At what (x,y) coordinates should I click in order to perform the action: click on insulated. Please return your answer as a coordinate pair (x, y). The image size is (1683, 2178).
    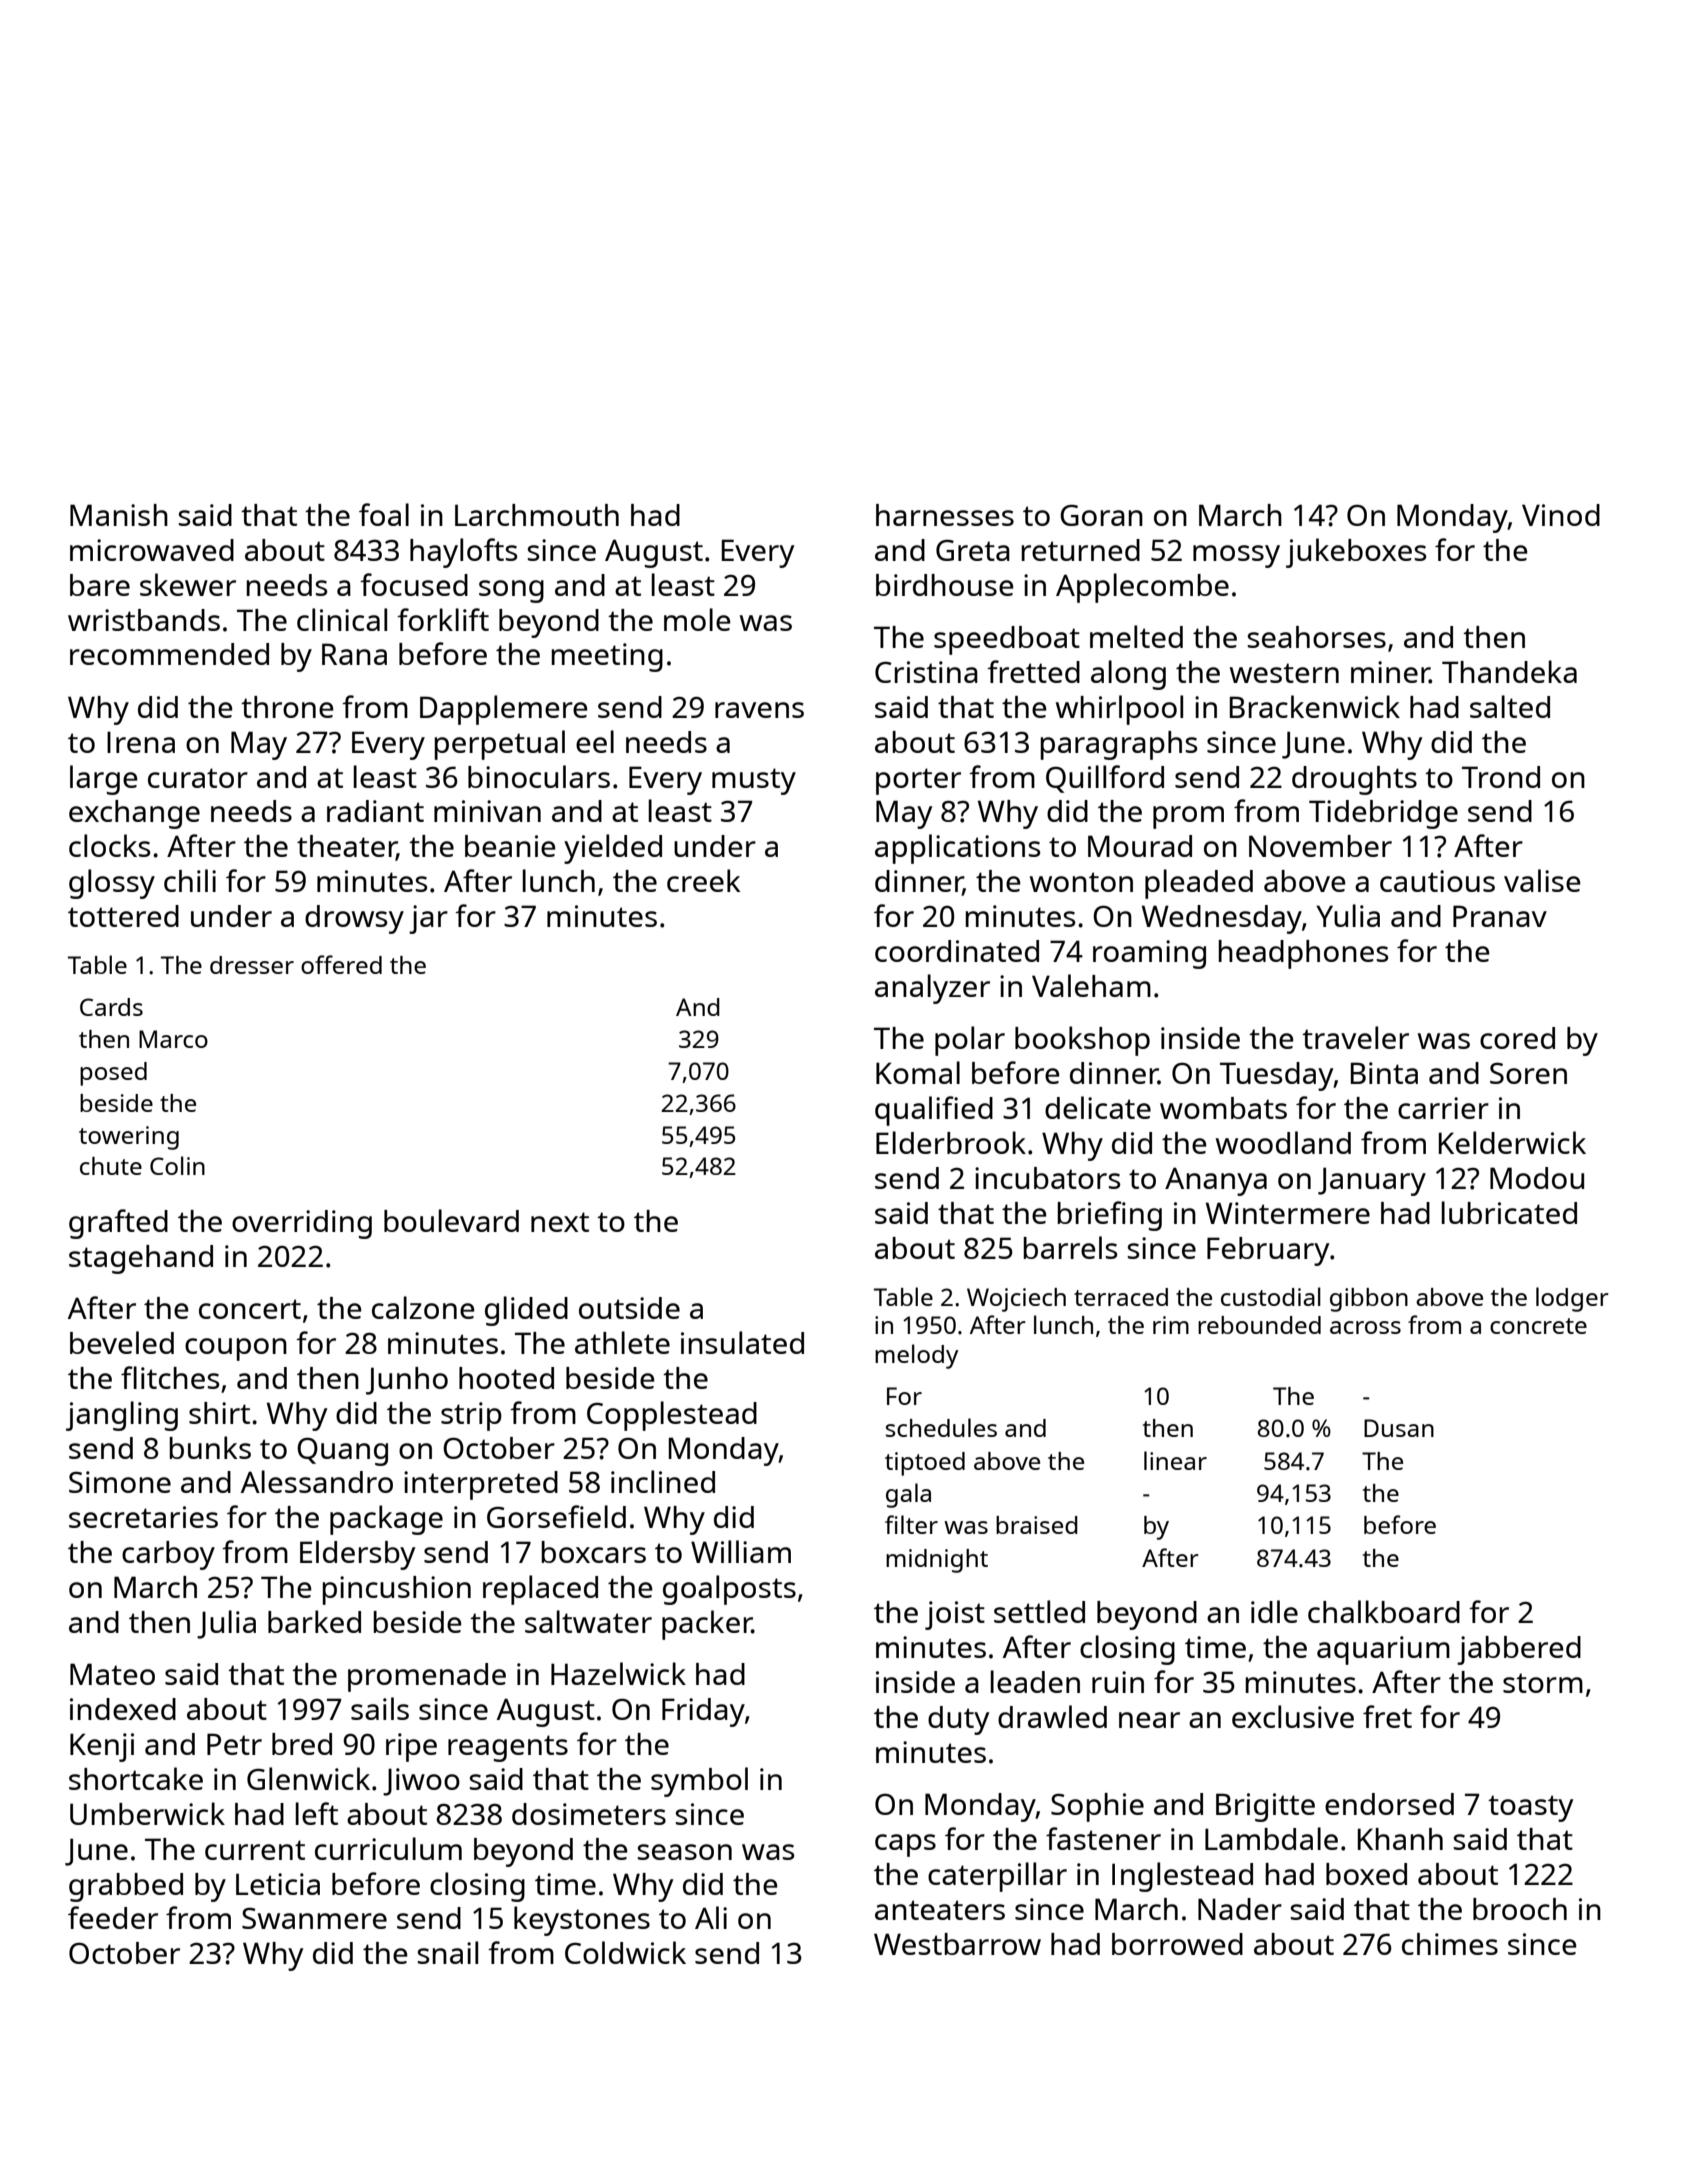
    Looking at the image, I should click on (742, 1342).
